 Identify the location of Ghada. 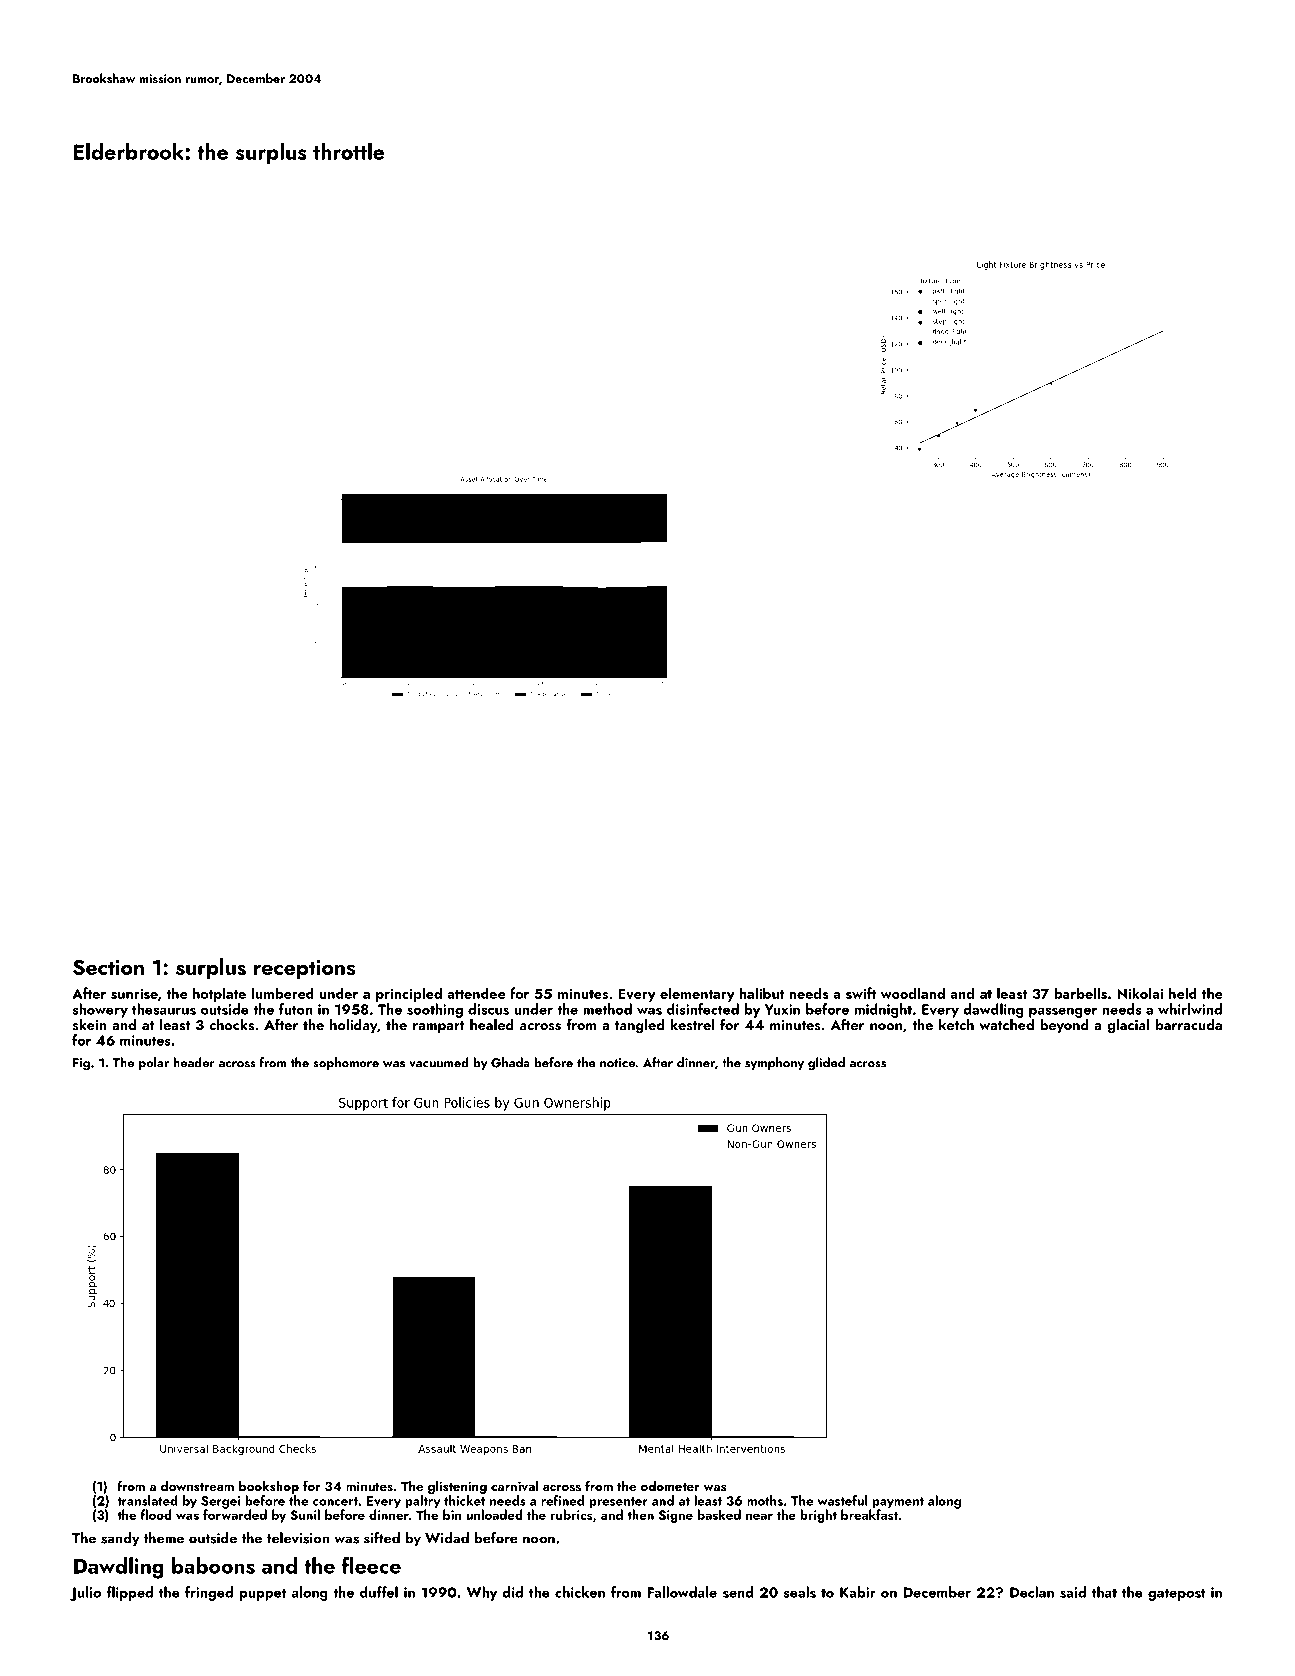
(510, 1062).
